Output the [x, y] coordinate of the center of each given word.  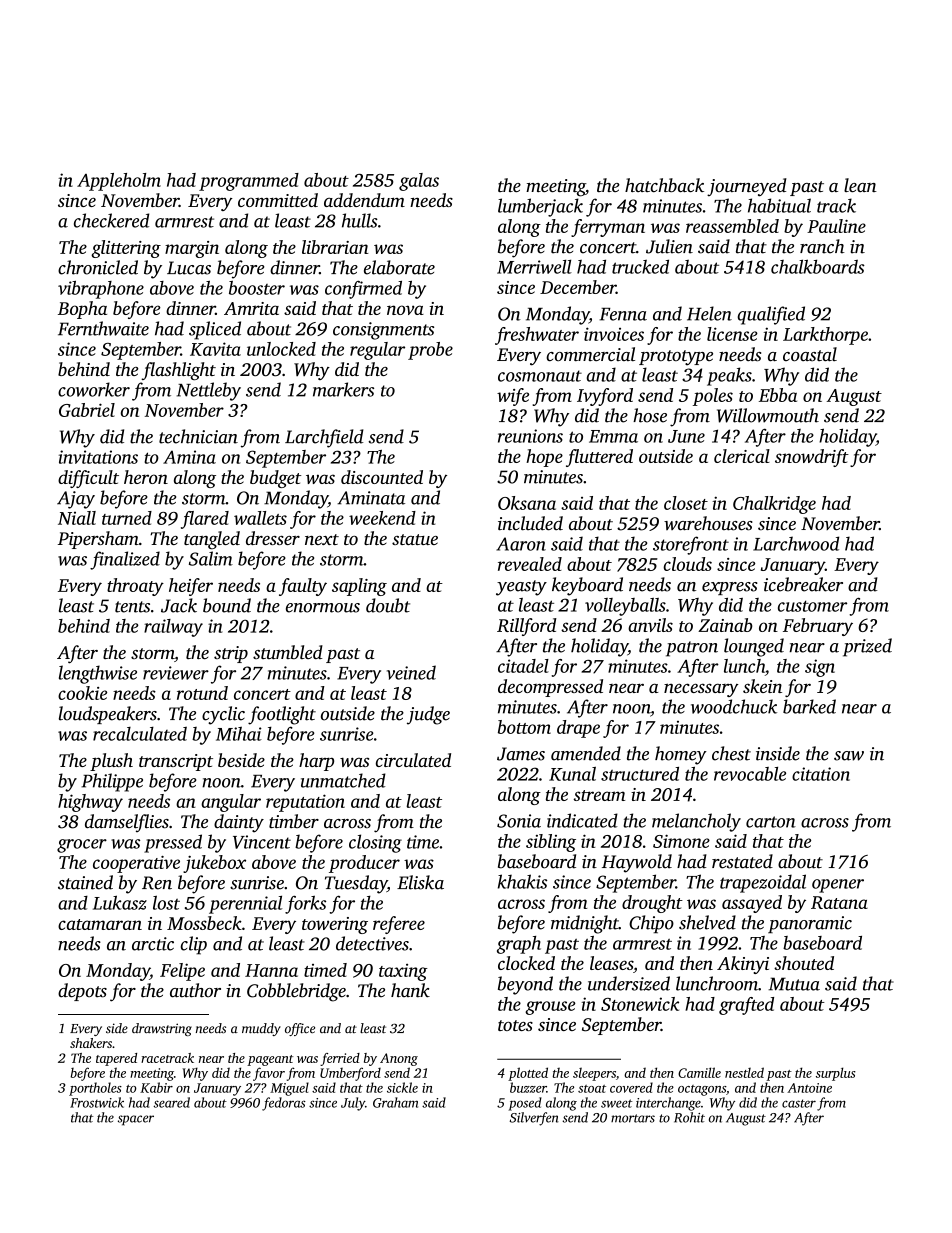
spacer [136, 1120]
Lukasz [120, 902]
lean [860, 185]
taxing [403, 972]
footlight [282, 715]
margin [192, 249]
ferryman [608, 228]
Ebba [778, 395]
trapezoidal [763, 883]
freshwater [537, 336]
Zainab [725, 625]
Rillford [527, 627]
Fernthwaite [103, 328]
